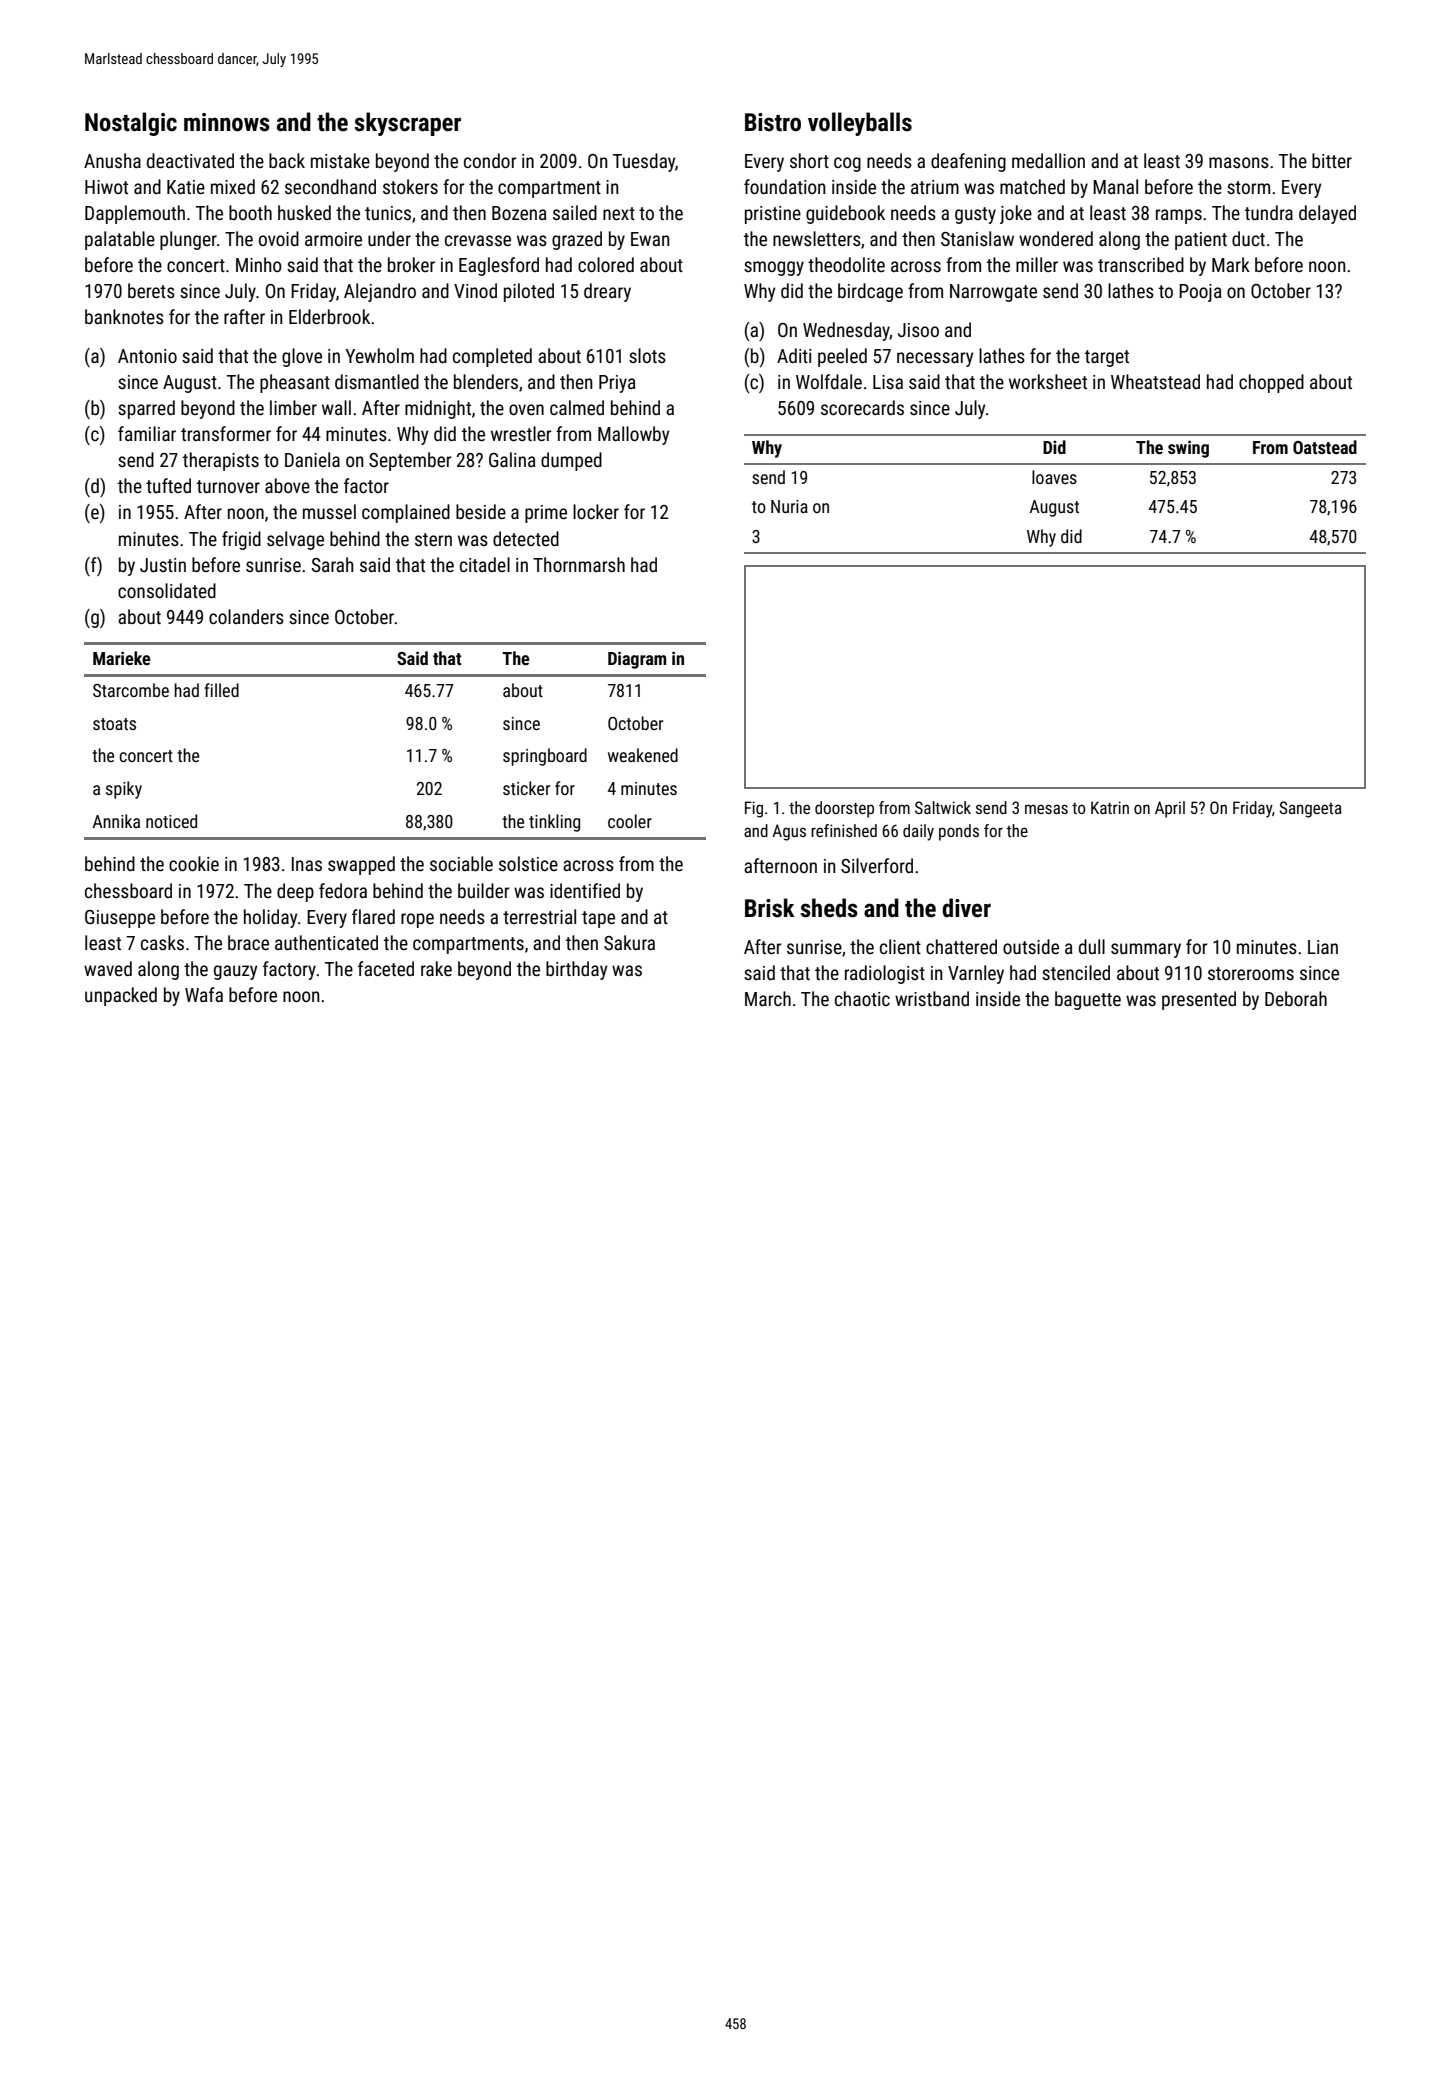 The image size is (1450, 2100). Describe the element at coordinates (809, 160) in the screenshot. I see `short` at that location.
